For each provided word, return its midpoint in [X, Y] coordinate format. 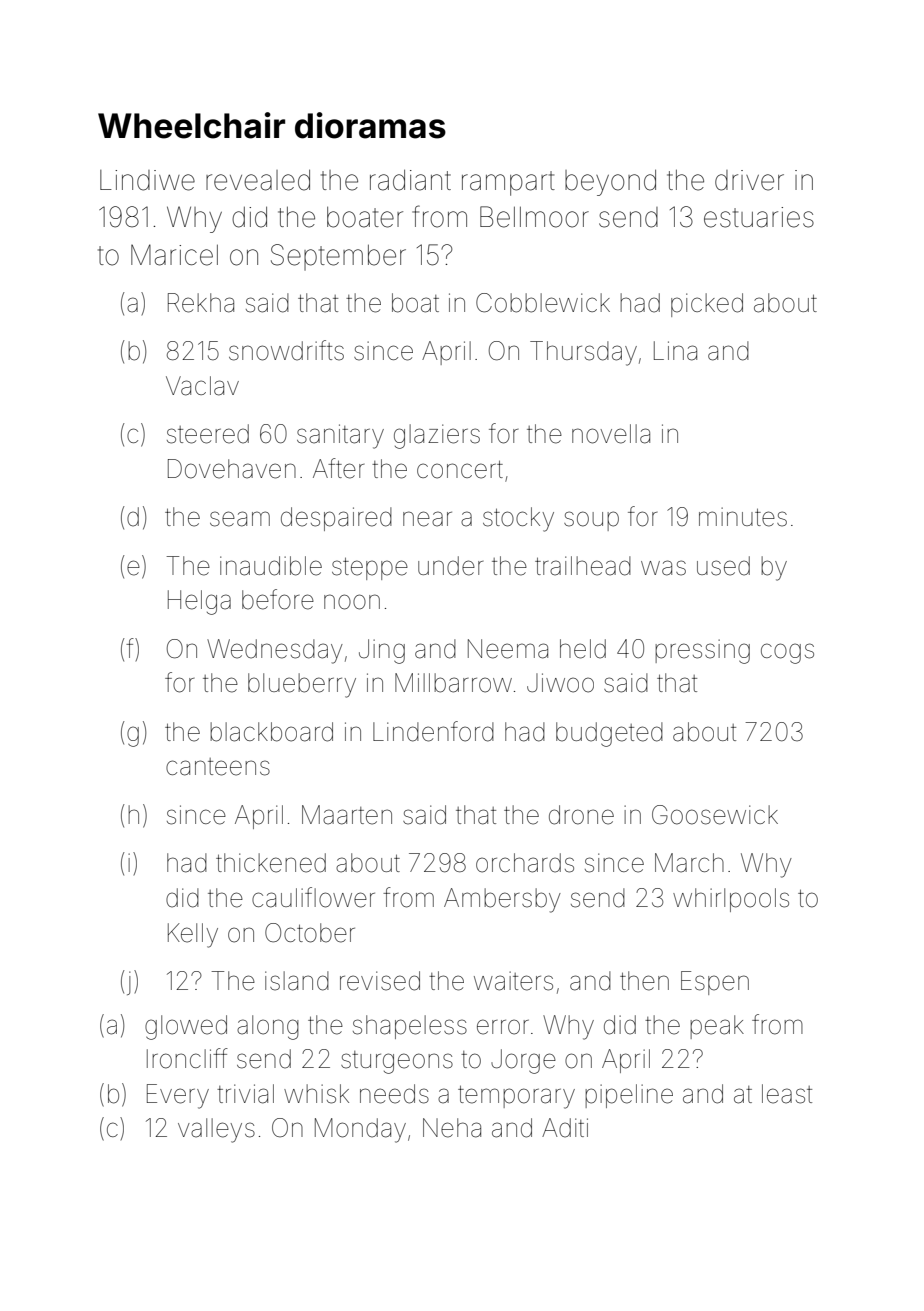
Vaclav [202, 386]
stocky [518, 519]
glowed [186, 1027]
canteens [218, 767]
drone [581, 815]
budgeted [609, 734]
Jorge [523, 1061]
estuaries [759, 217]
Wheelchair [191, 125]
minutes [743, 517]
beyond [610, 183]
